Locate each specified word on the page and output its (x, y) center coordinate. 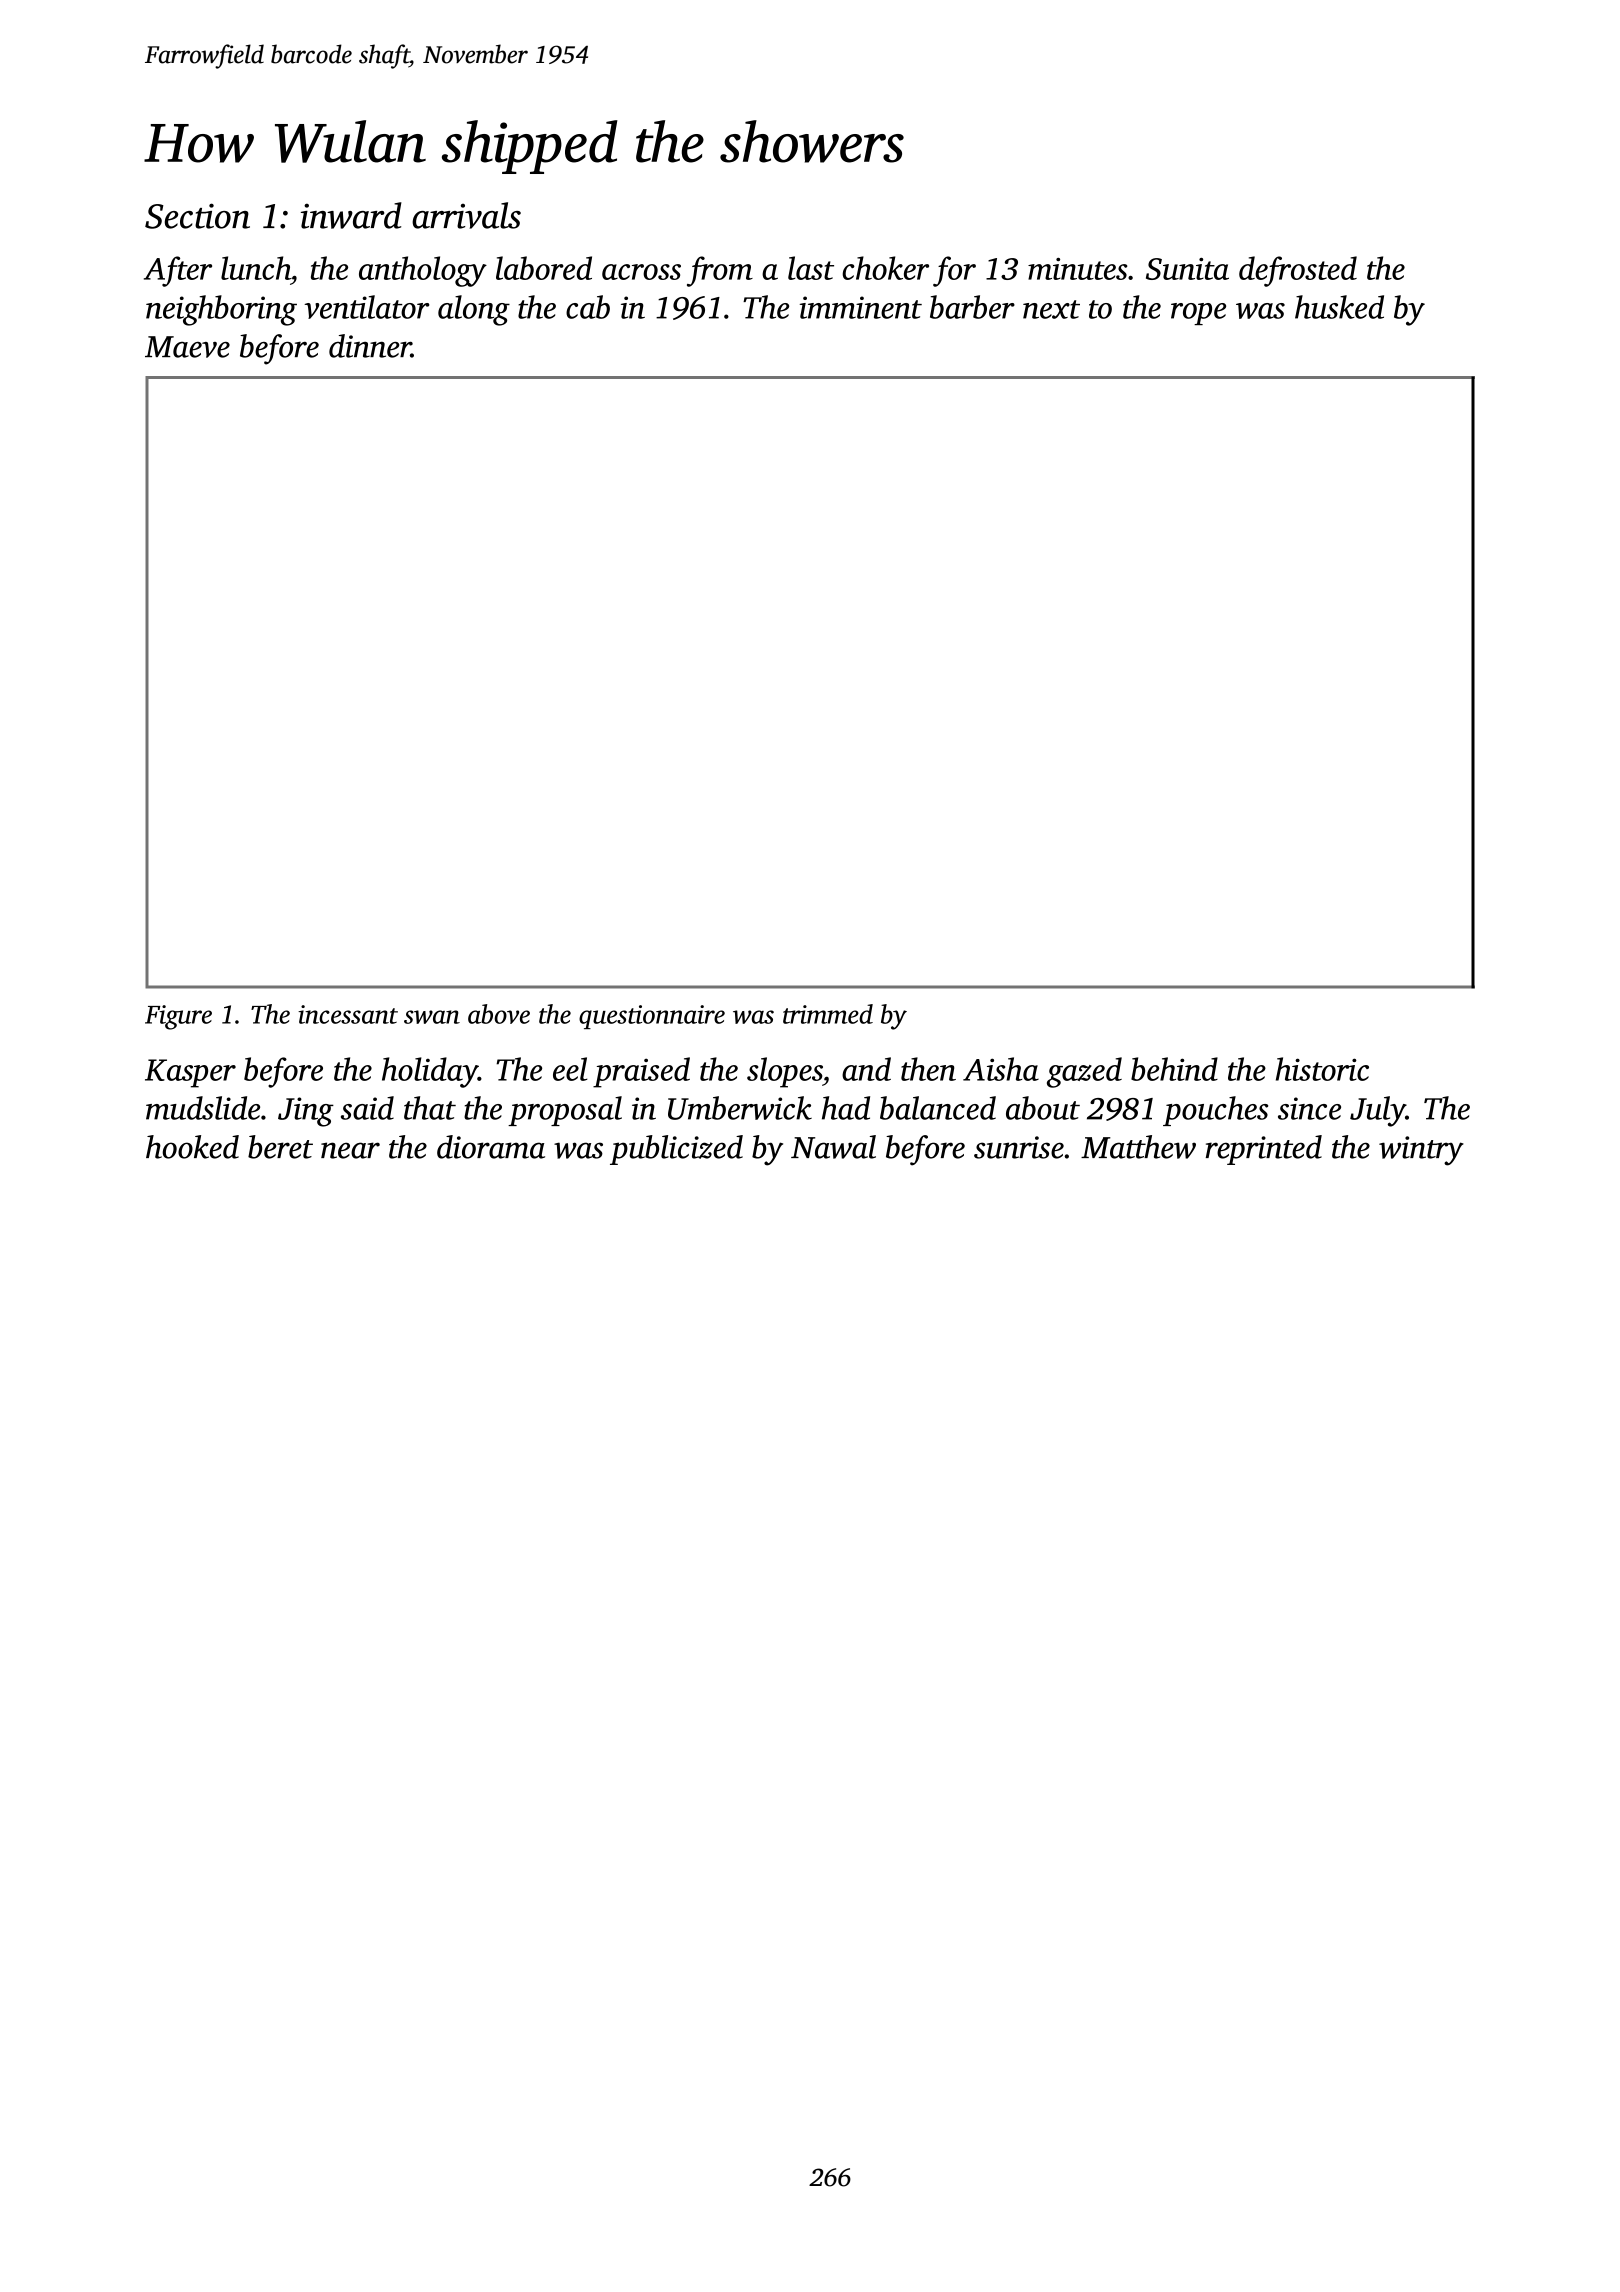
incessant (348, 1014)
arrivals (466, 215)
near (350, 1150)
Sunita (1187, 269)
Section (197, 216)
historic (1322, 1069)
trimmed (828, 1014)
